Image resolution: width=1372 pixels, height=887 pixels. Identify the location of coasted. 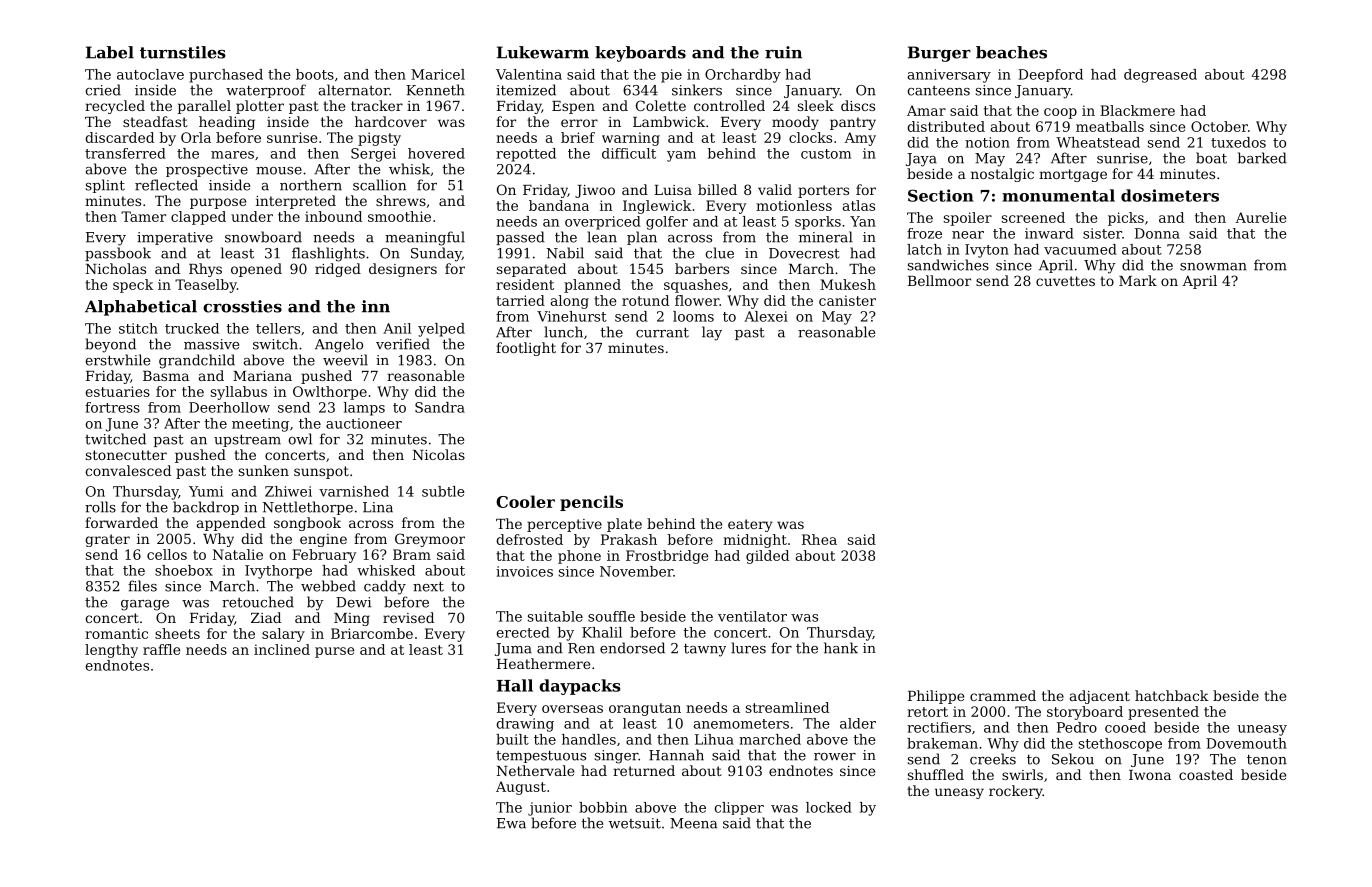
(1206, 774).
